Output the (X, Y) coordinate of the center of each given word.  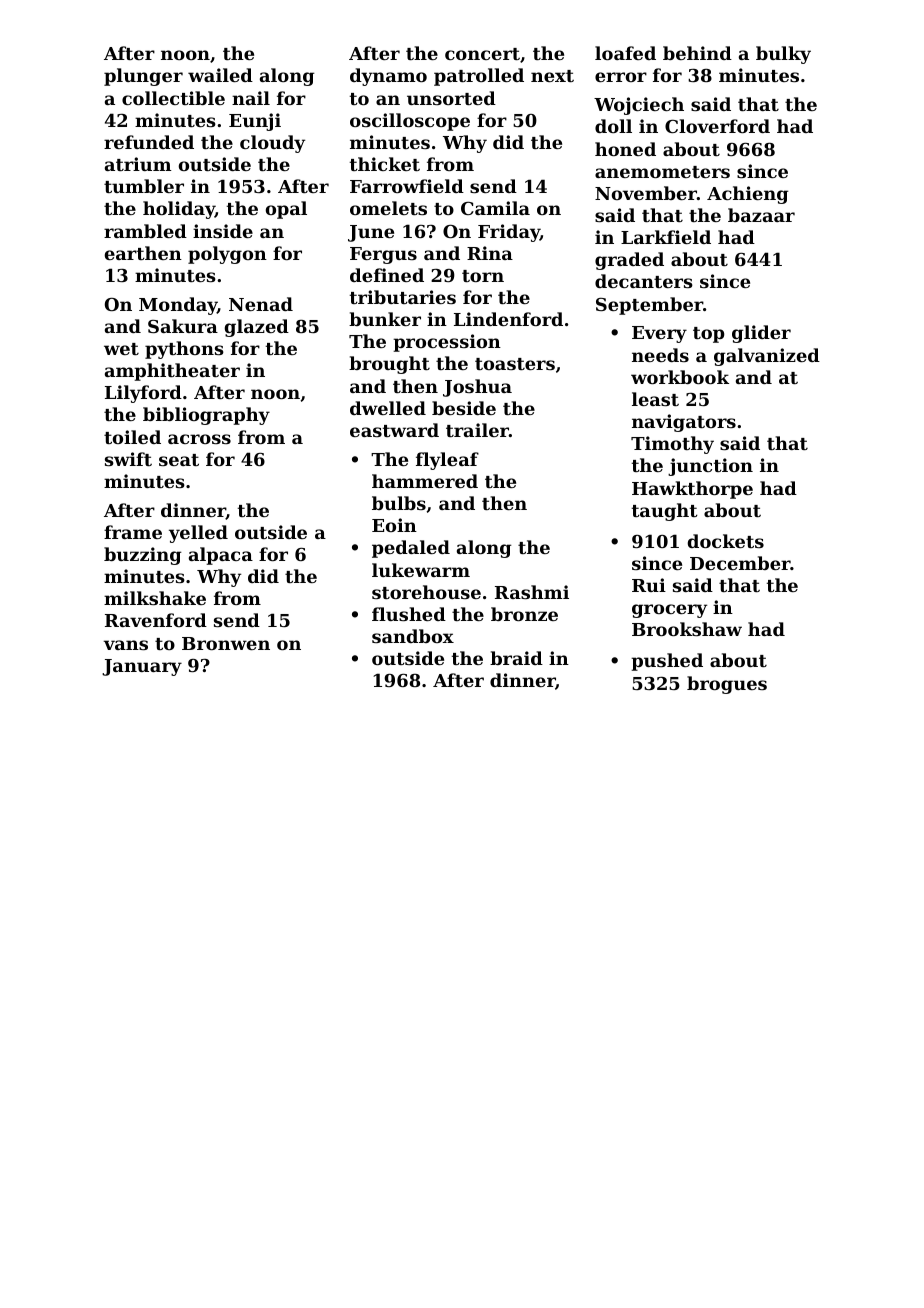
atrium (138, 164)
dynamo (388, 77)
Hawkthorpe (692, 490)
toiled (132, 437)
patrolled (479, 77)
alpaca (221, 556)
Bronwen (226, 643)
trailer (477, 430)
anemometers (662, 172)
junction (710, 467)
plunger (143, 77)
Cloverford (717, 126)
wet (121, 349)
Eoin (394, 525)
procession (447, 343)
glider (761, 334)
